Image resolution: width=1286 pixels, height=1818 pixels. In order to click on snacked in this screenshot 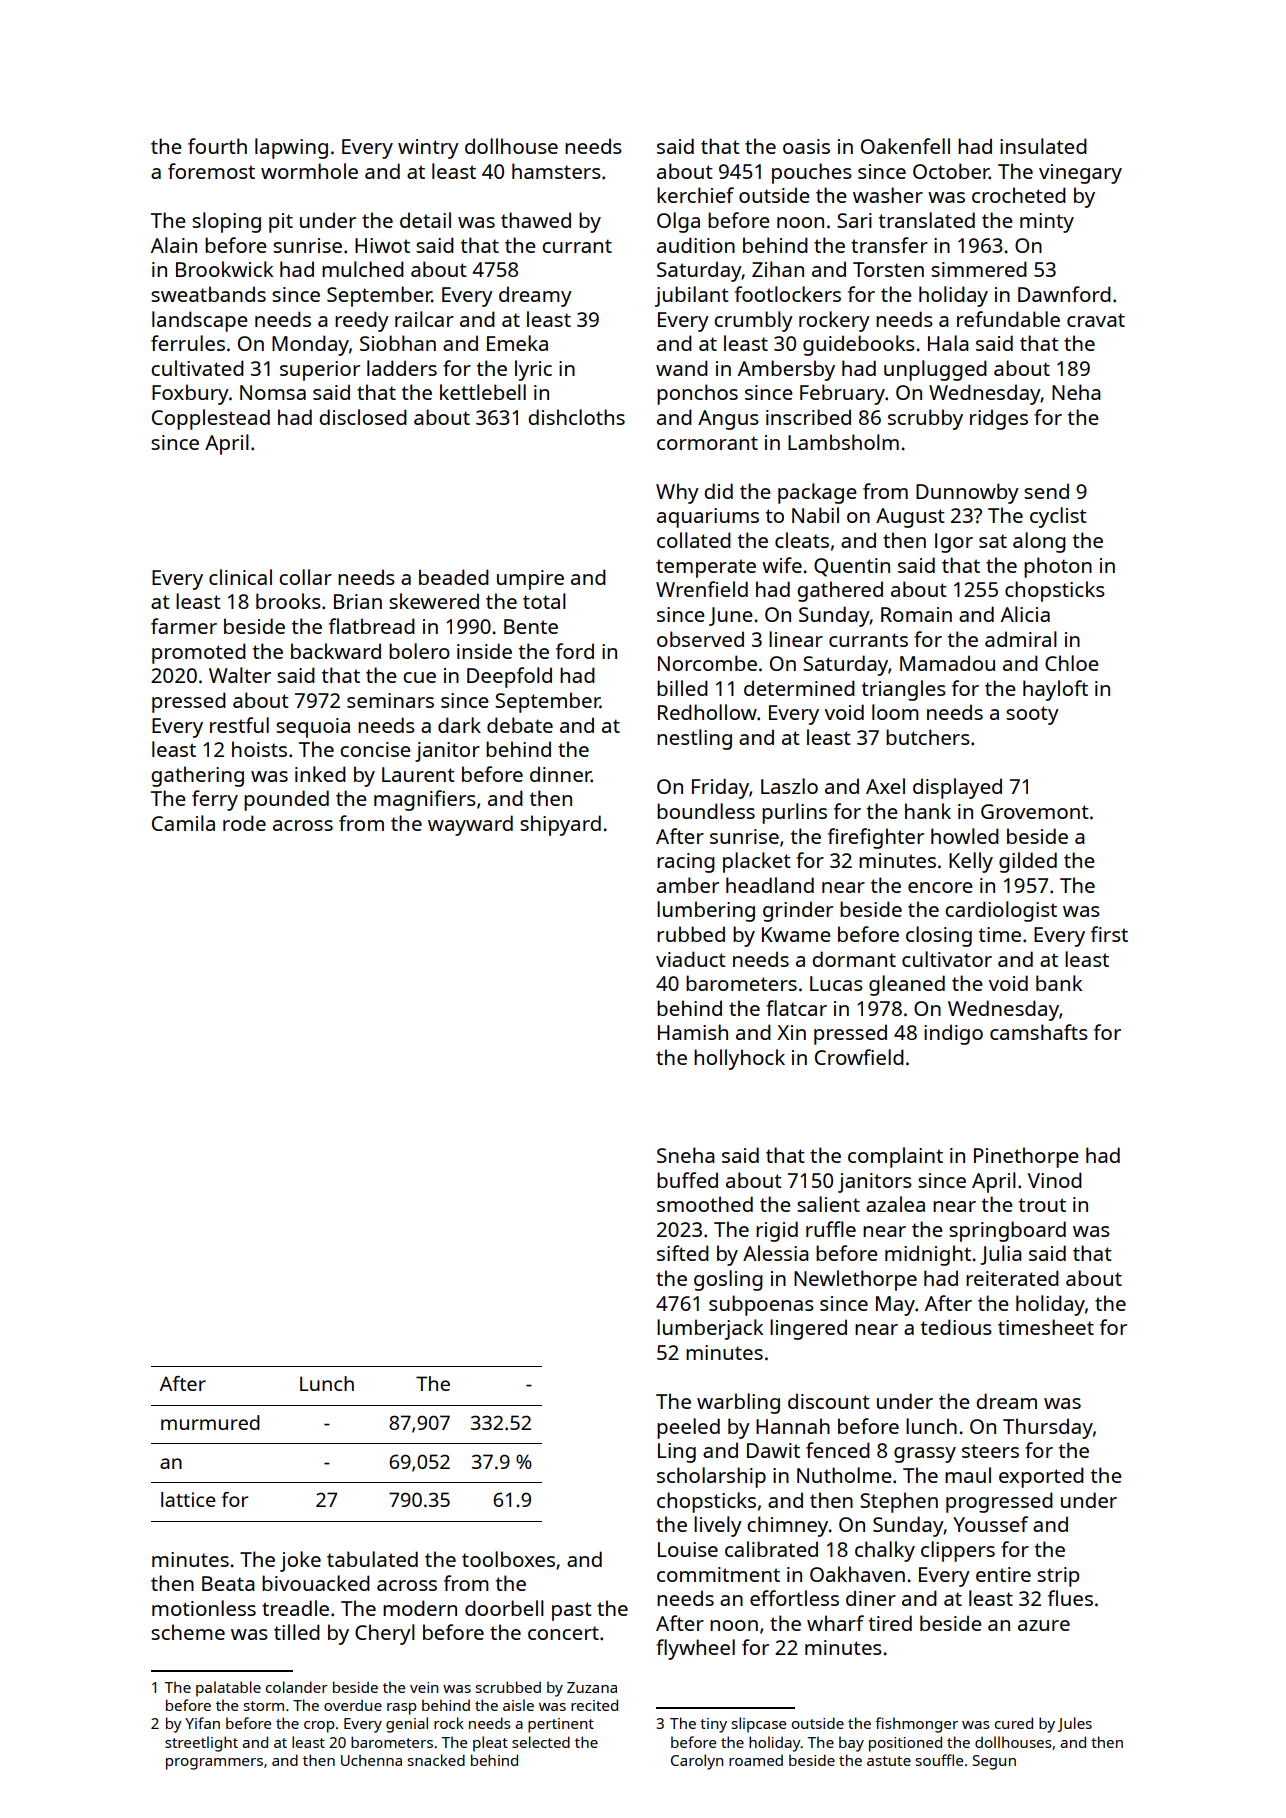, I will do `click(436, 1760)`.
